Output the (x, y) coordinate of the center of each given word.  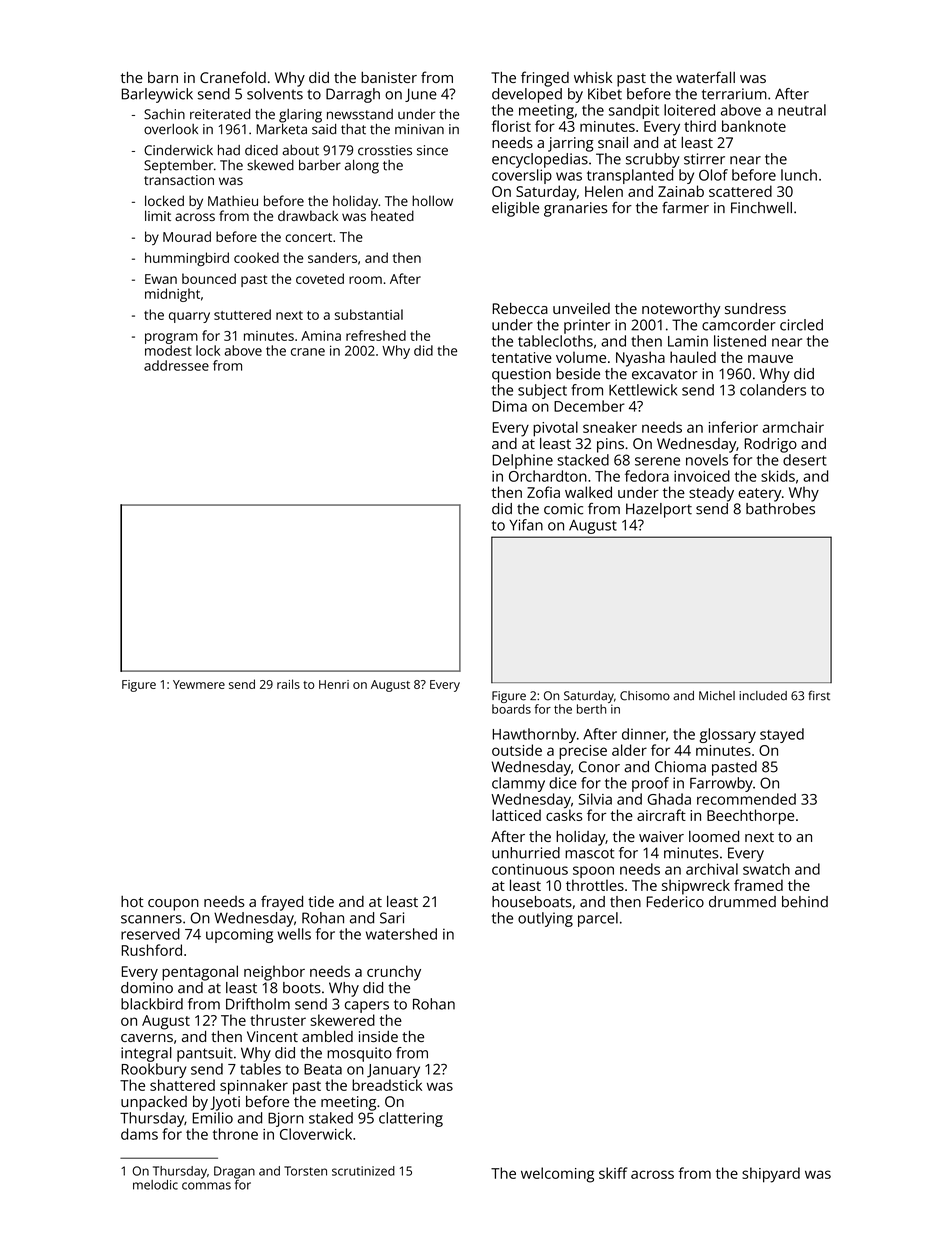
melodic (155, 1185)
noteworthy (681, 310)
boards (511, 709)
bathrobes (780, 509)
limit (158, 215)
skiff (613, 1173)
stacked (583, 460)
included (763, 696)
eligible (515, 209)
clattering (411, 1119)
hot (132, 901)
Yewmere (199, 684)
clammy (518, 784)
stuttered (242, 314)
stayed (782, 735)
